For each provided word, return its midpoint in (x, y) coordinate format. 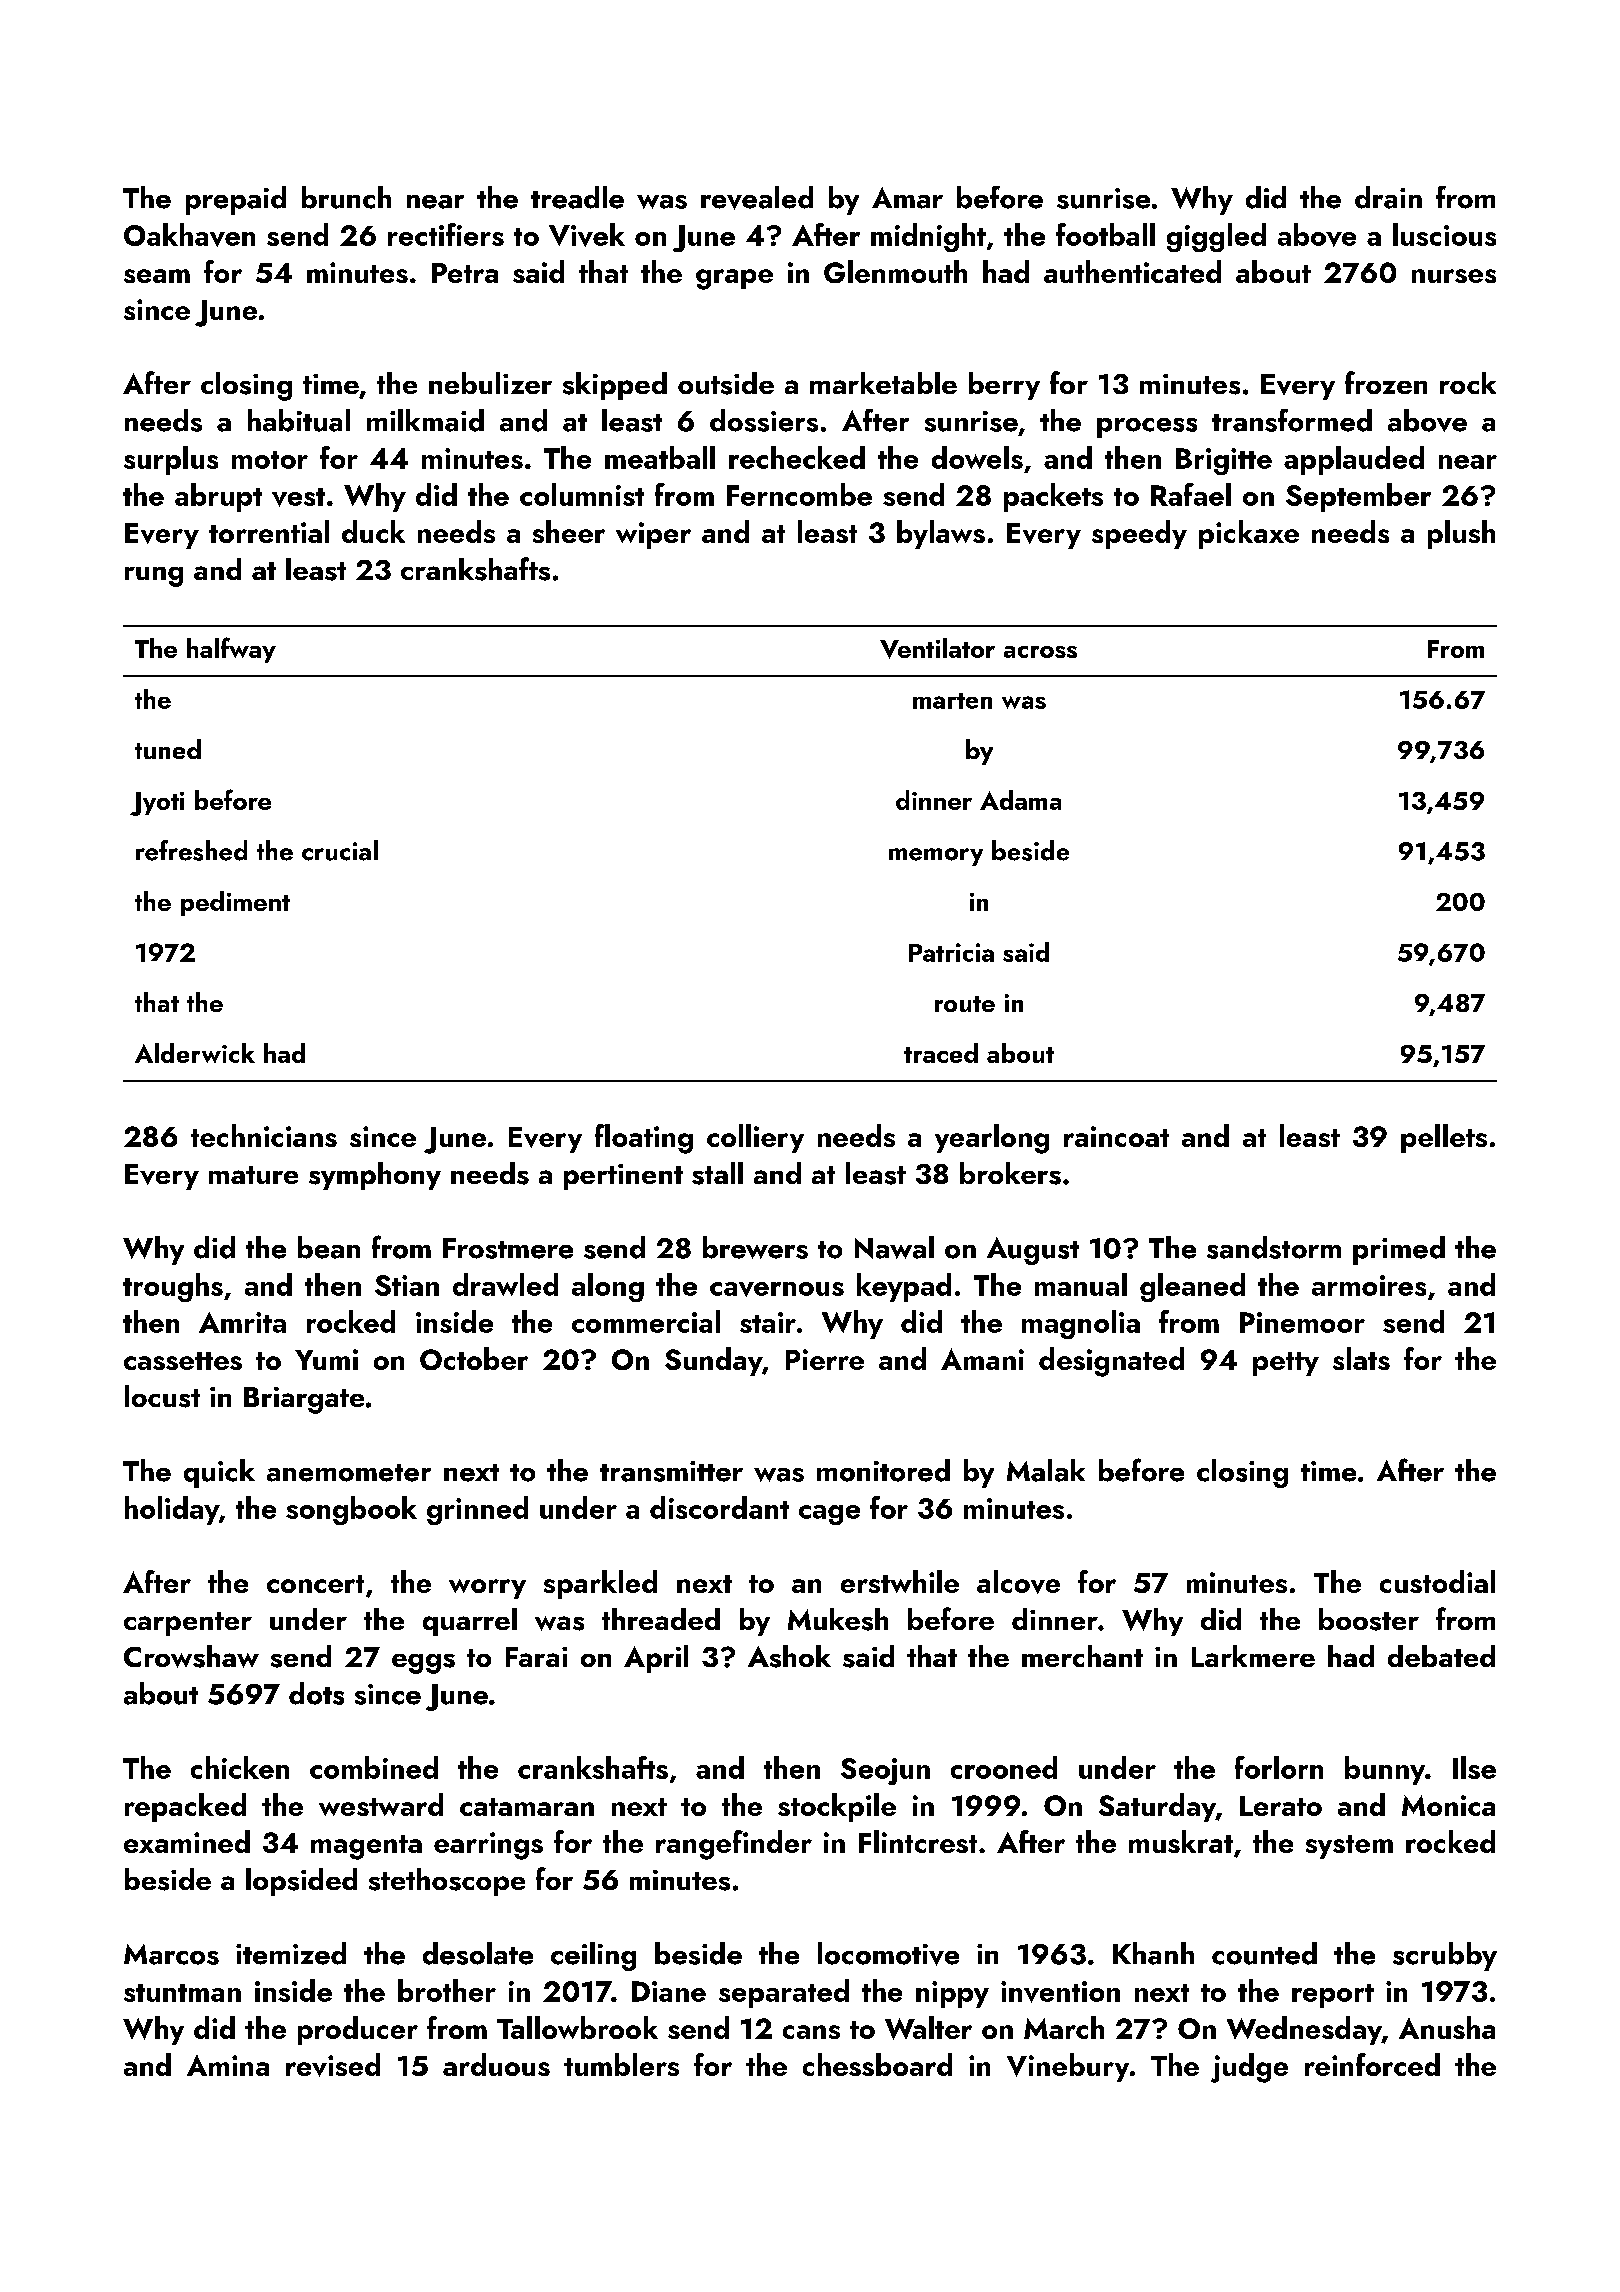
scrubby (1445, 1956)
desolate (478, 1953)
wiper (653, 535)
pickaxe (1249, 534)
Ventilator (937, 648)
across (1040, 652)
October (474, 1358)
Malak (1046, 1470)
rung (154, 577)
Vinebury (1068, 2067)
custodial (1437, 1581)
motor (270, 460)
